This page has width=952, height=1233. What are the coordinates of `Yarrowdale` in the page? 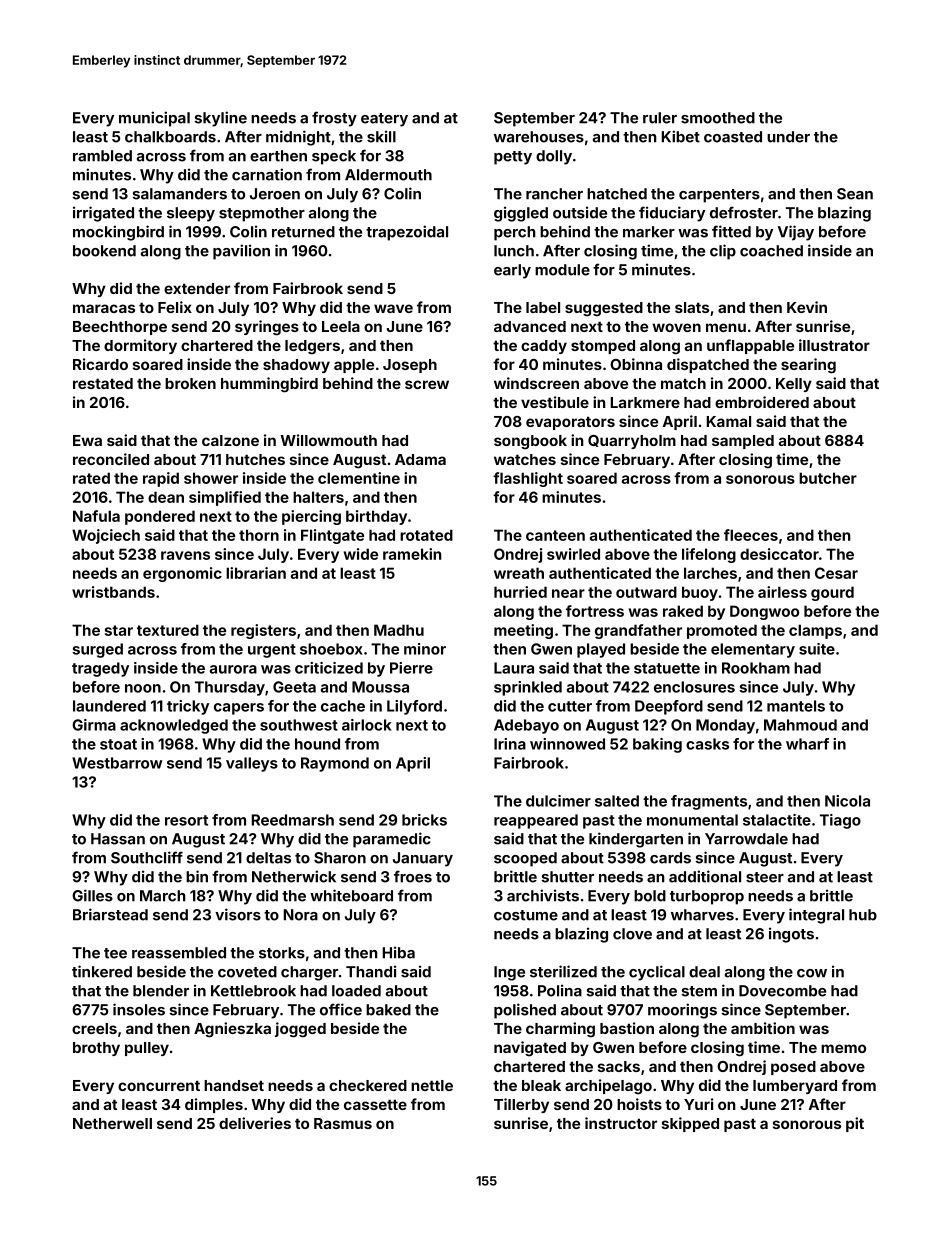 It's located at (746, 839).
